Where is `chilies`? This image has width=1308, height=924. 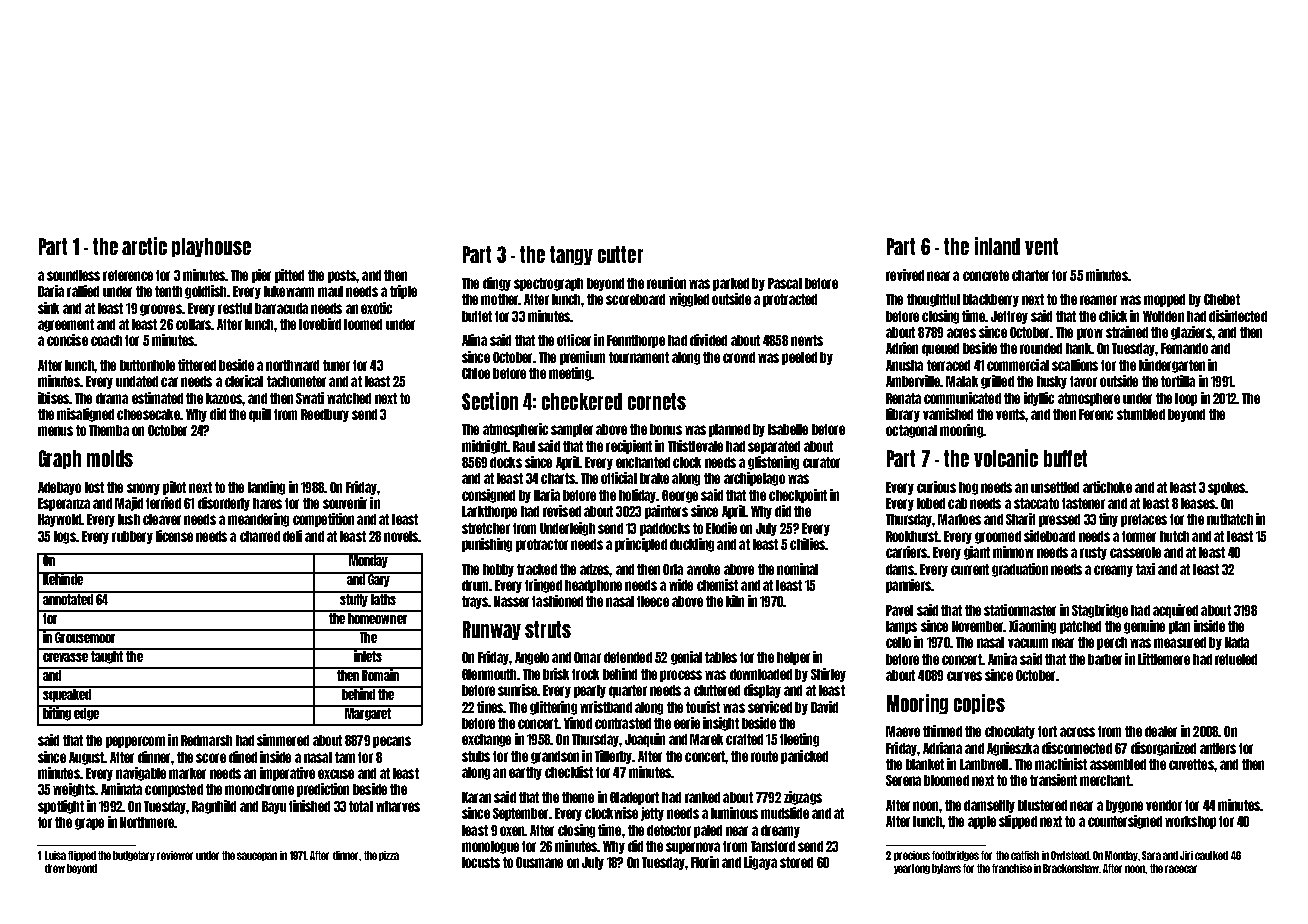 chilies is located at coordinates (807, 544).
